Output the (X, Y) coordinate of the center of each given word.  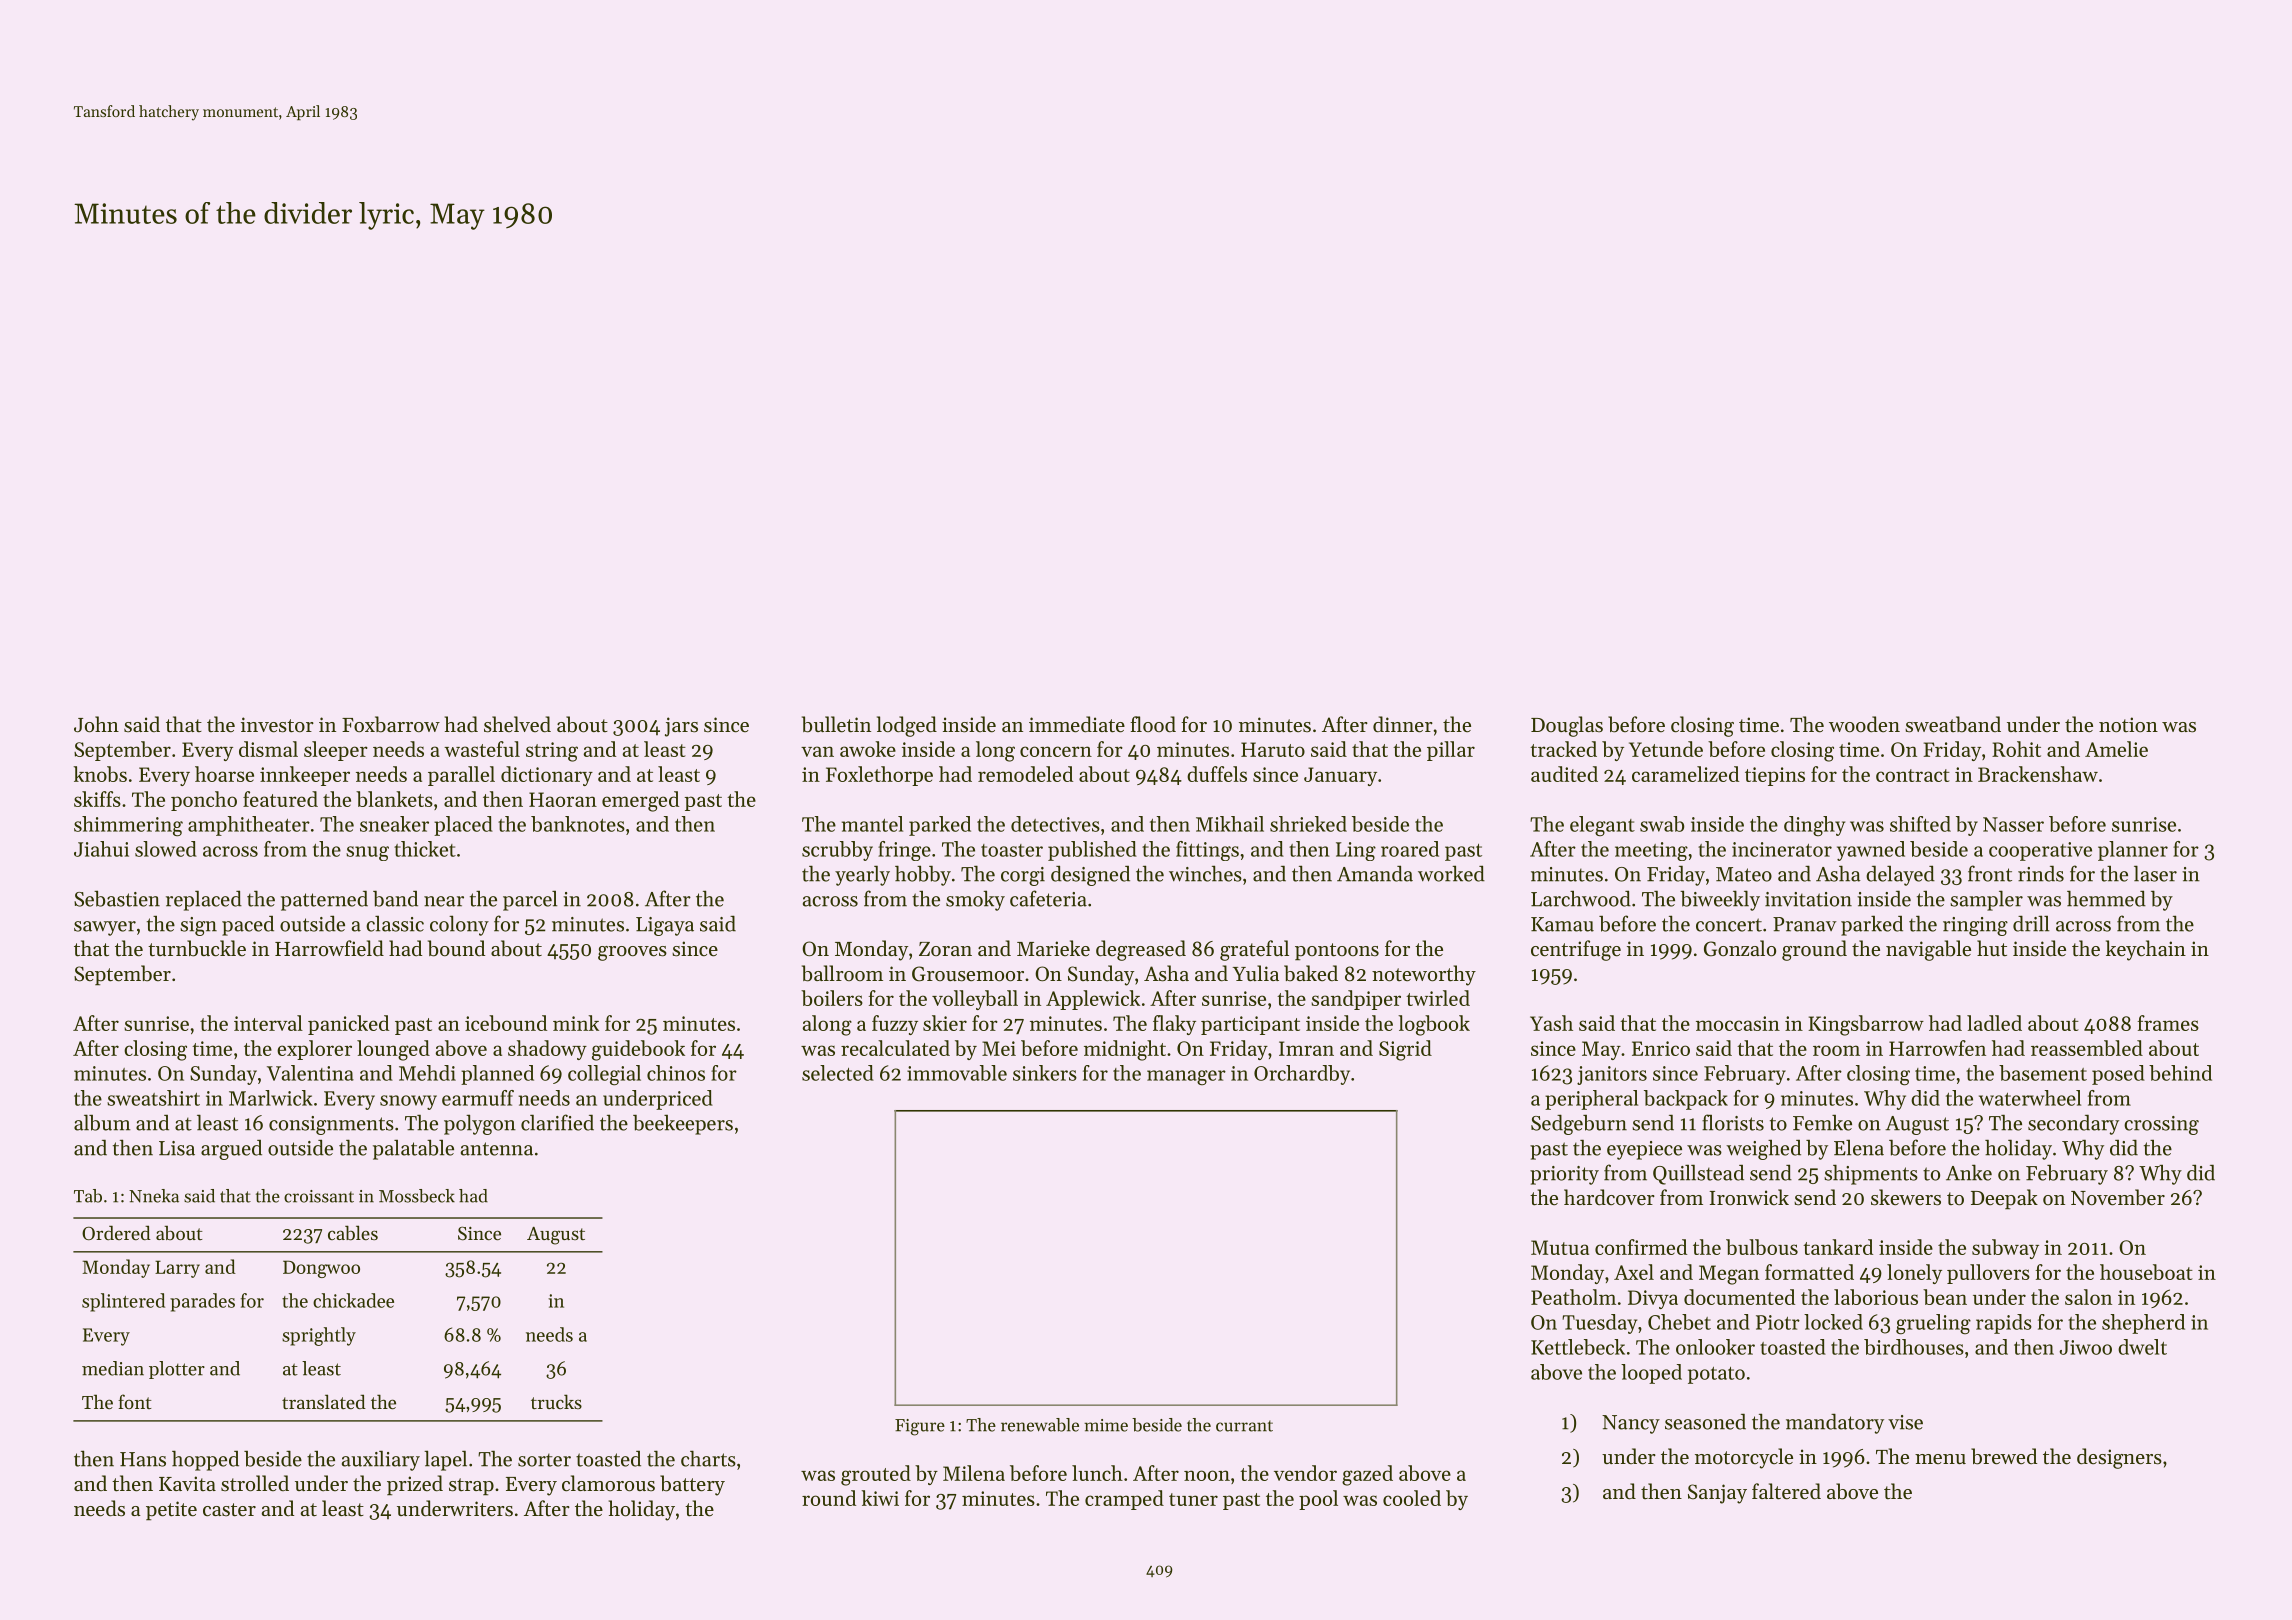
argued (231, 1150)
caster (229, 1510)
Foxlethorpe (879, 776)
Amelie (2116, 749)
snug (367, 853)
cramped (1124, 1500)
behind (2180, 1073)
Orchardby (1302, 1075)
